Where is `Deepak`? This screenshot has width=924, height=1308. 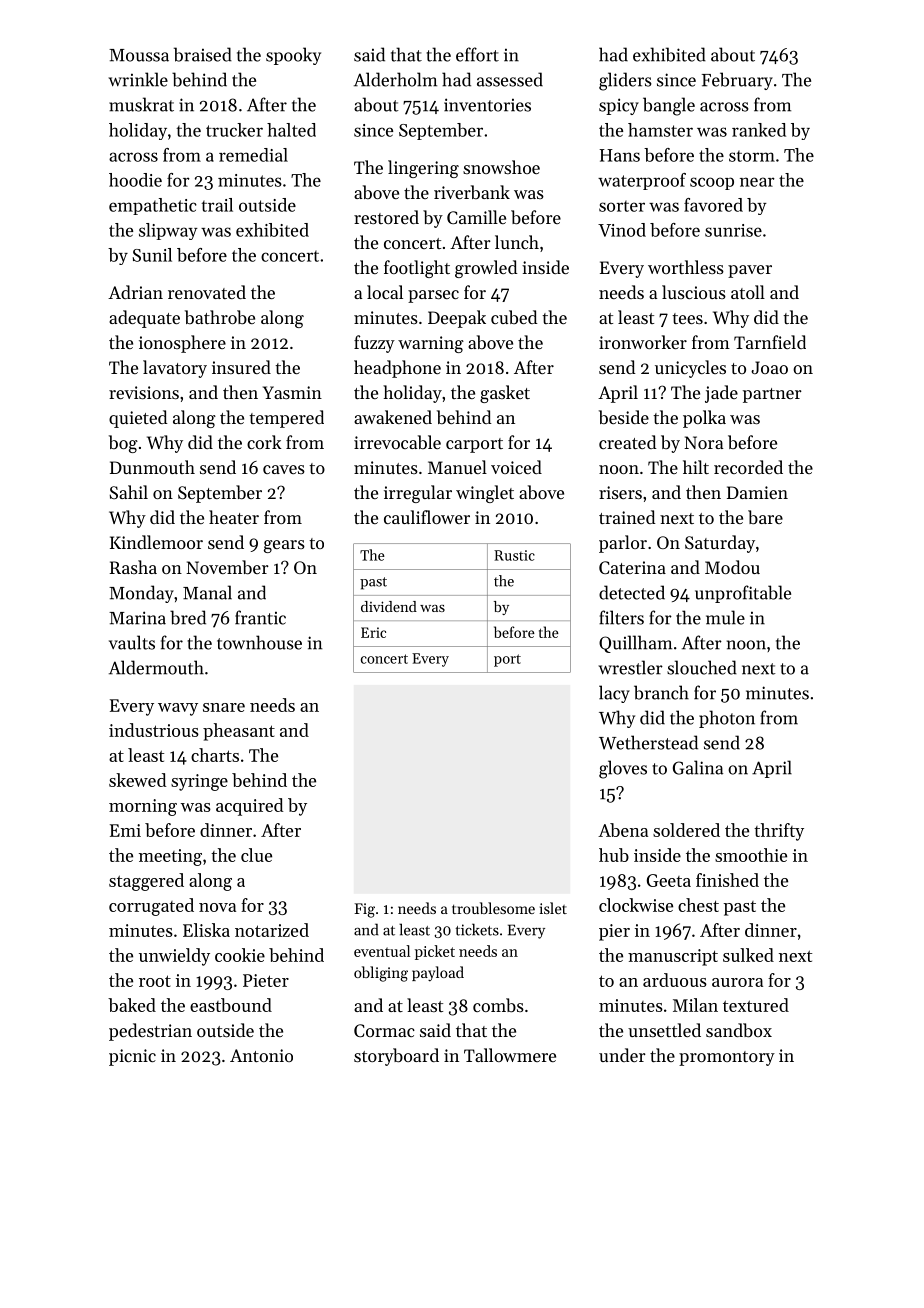
Deepak is located at coordinates (457, 319).
